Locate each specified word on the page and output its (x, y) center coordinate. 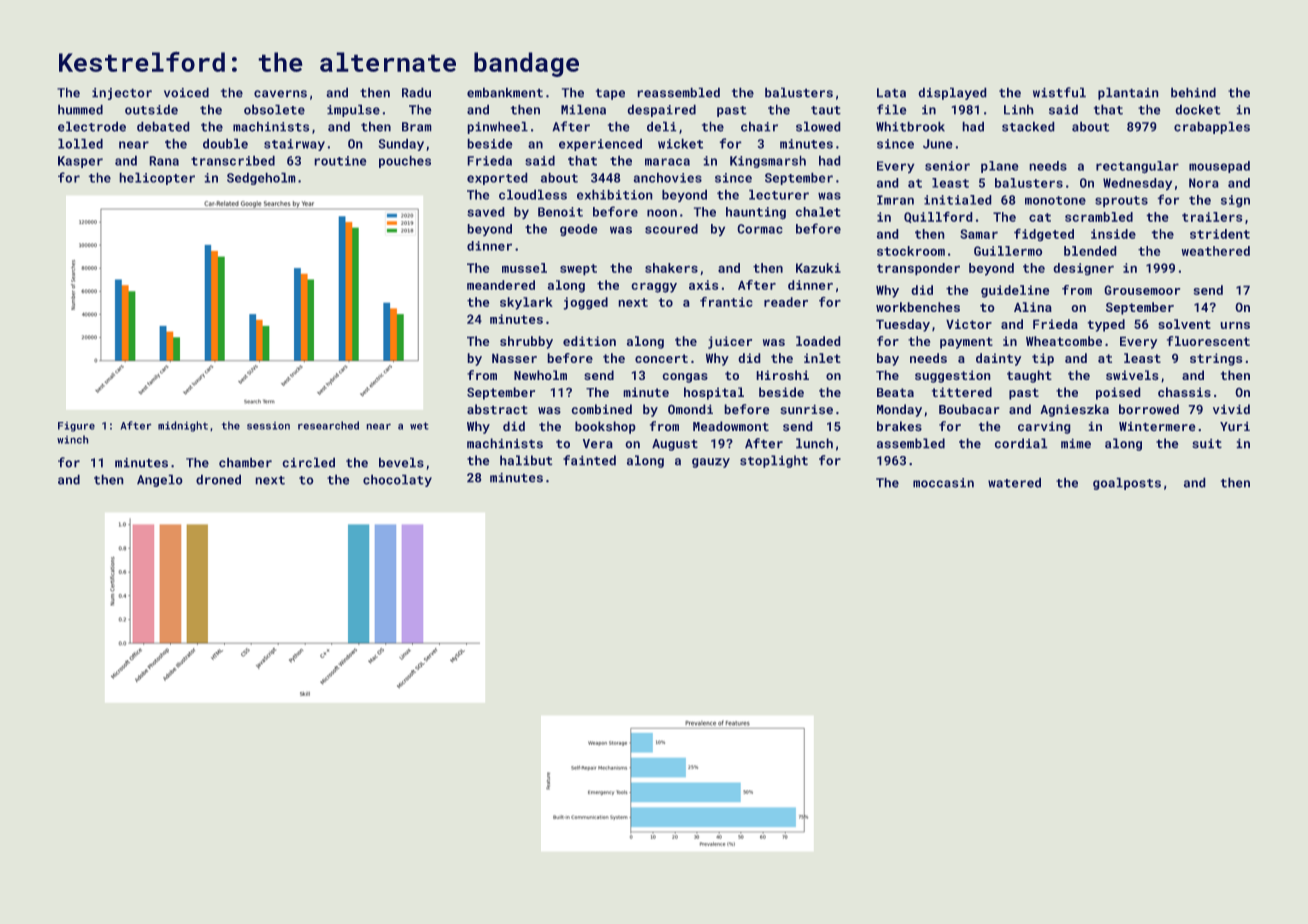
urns (1235, 325)
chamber (245, 462)
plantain (1128, 93)
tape (610, 94)
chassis (1184, 392)
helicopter (157, 178)
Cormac (760, 229)
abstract (497, 409)
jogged (585, 303)
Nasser (514, 358)
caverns (280, 94)
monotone (1055, 200)
